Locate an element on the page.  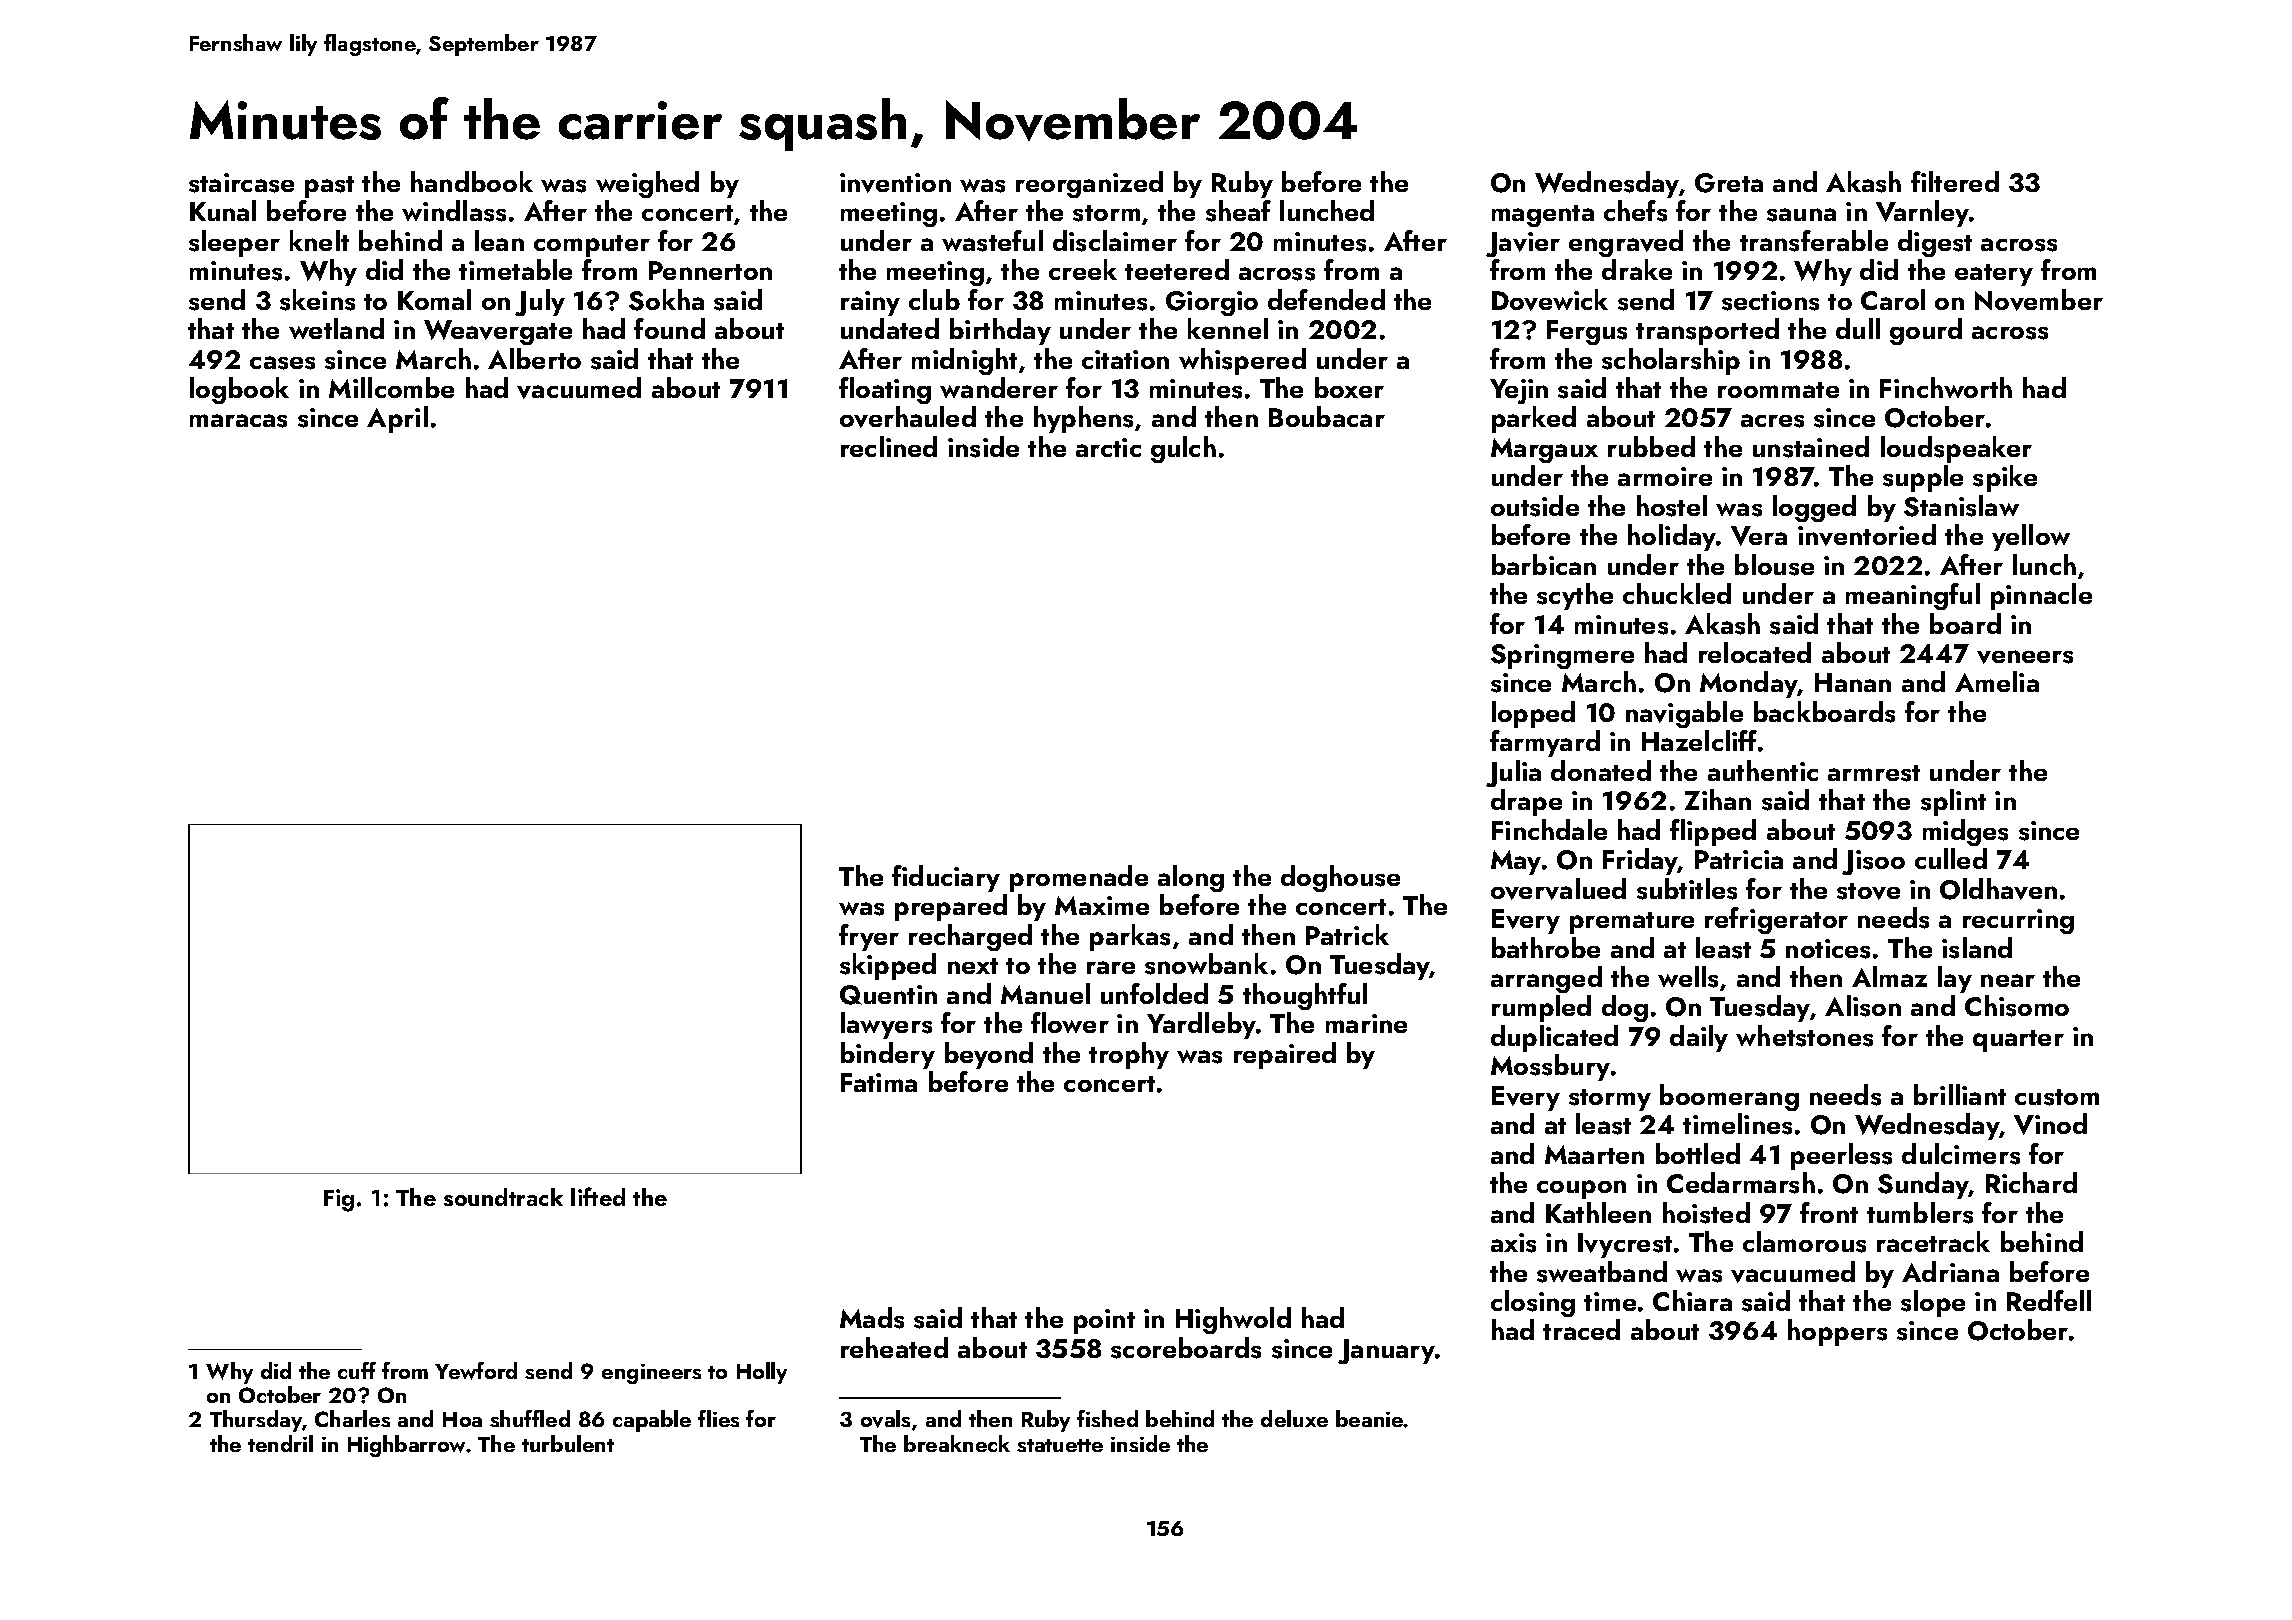
Mads is located at coordinates (872, 1318).
